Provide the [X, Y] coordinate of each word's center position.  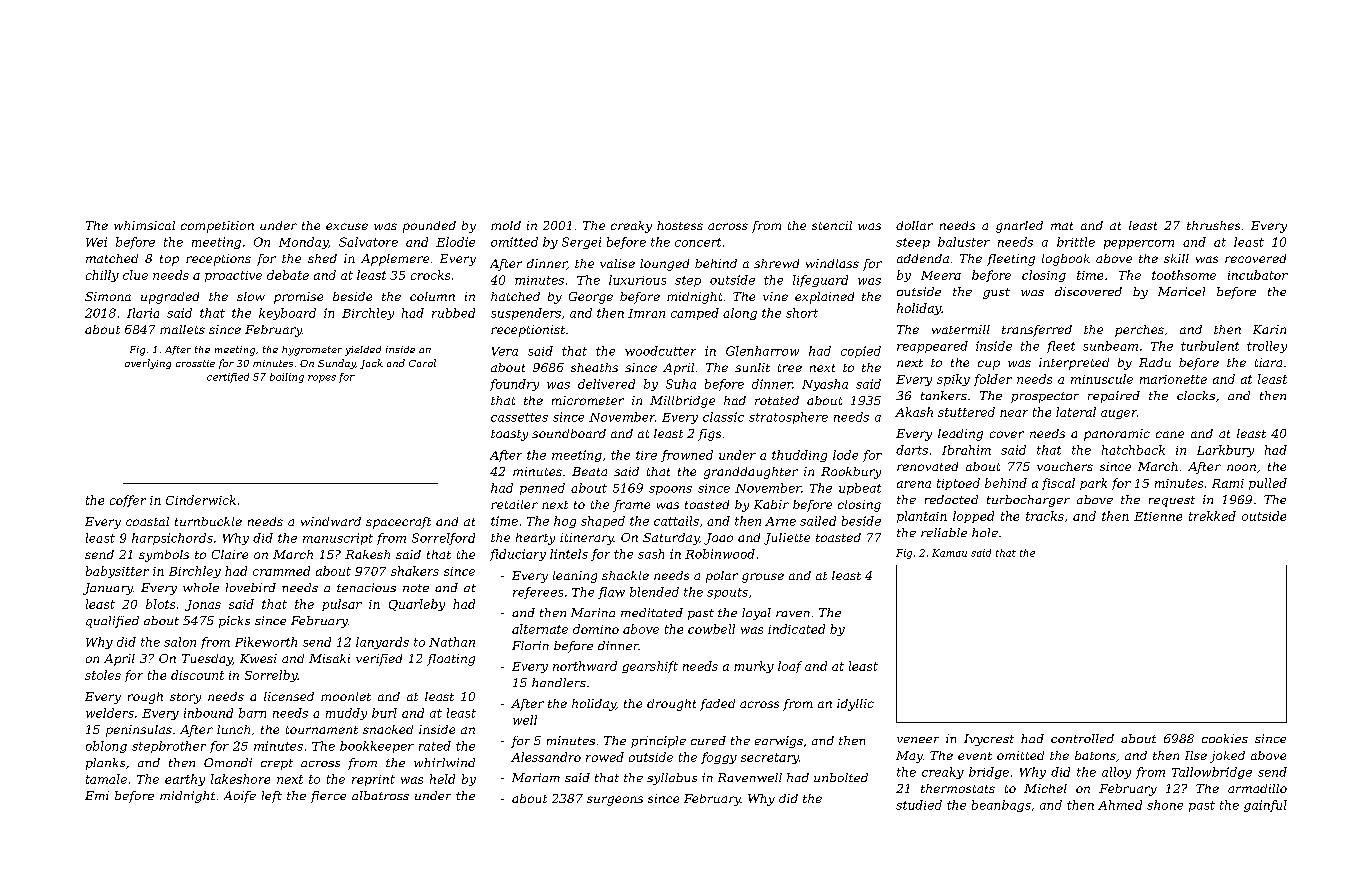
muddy [346, 714]
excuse [347, 226]
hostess [680, 225]
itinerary [587, 539]
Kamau [949, 553]
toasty [509, 435]
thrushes [1213, 225]
